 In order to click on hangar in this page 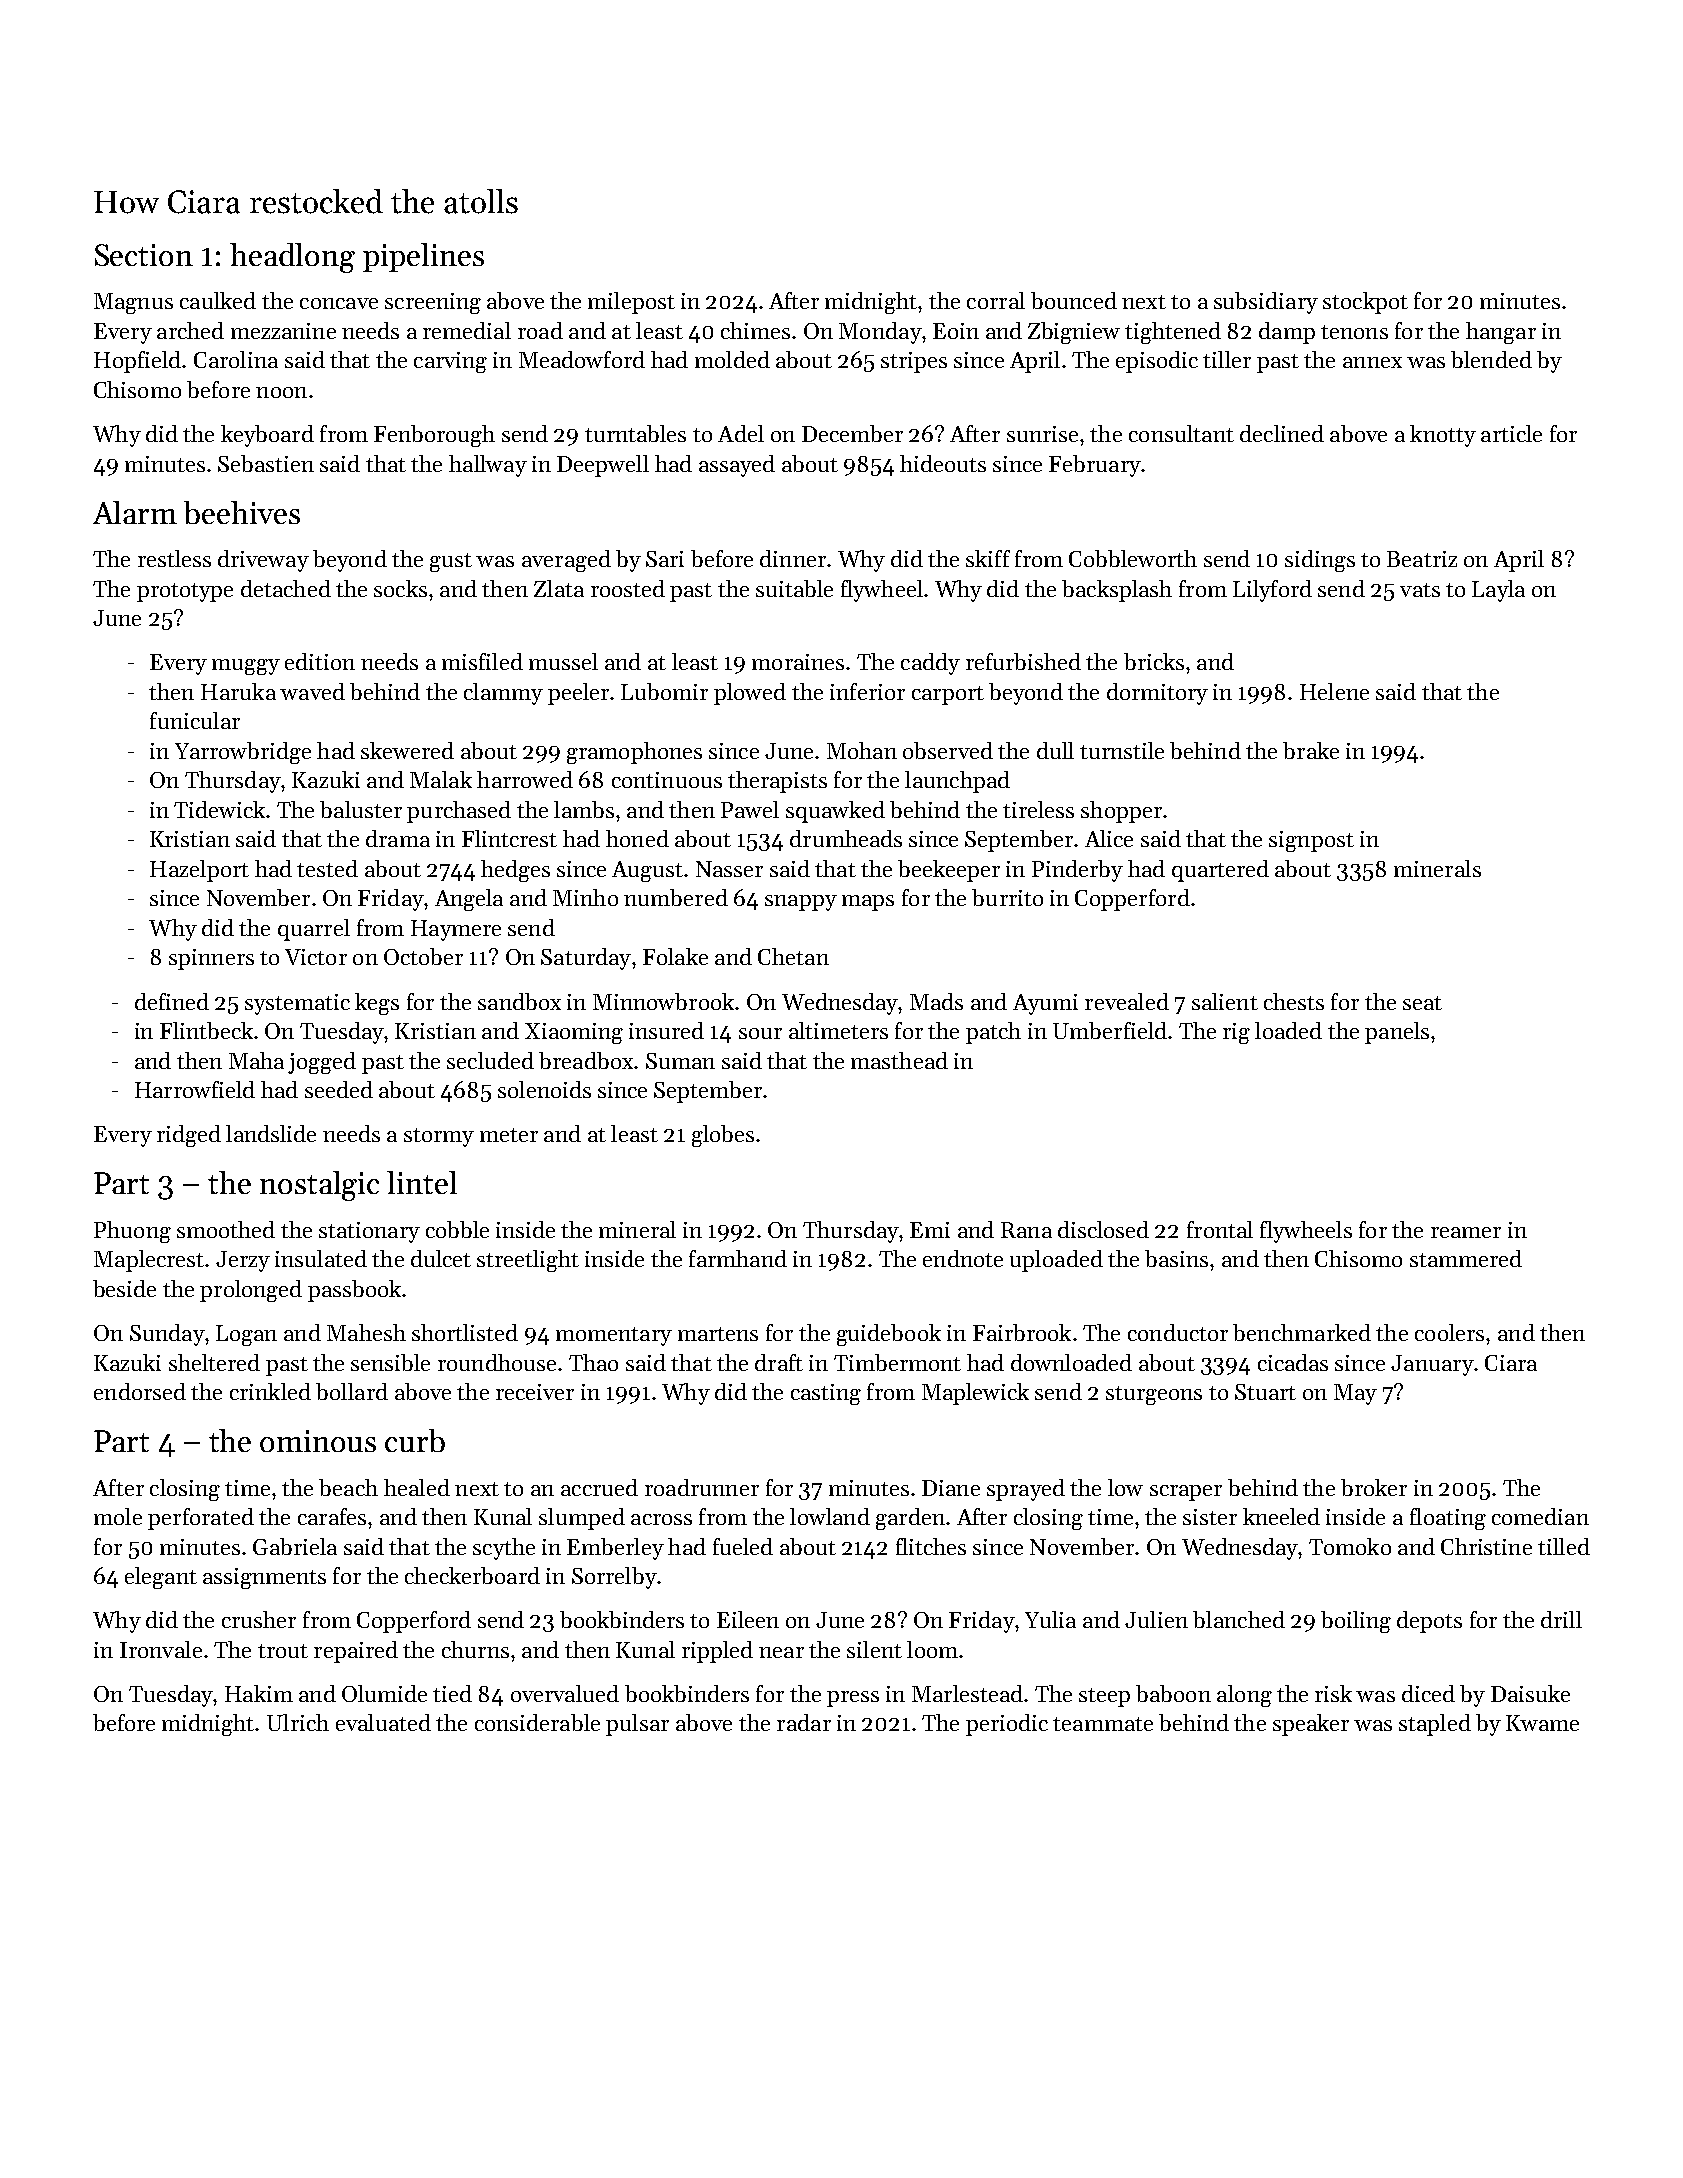, I will do `click(1501, 333)`.
